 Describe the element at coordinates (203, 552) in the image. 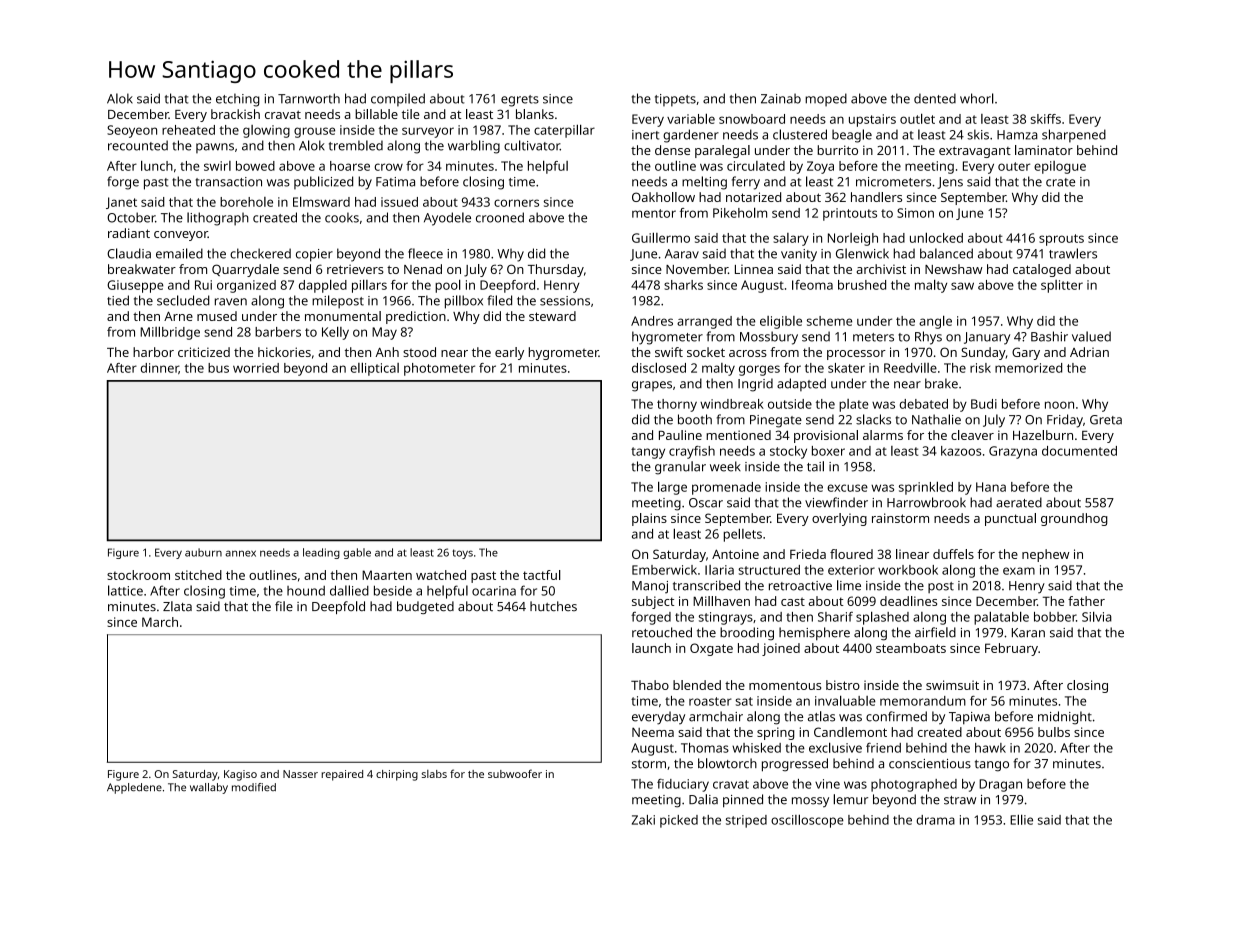

I see `auburn` at that location.
